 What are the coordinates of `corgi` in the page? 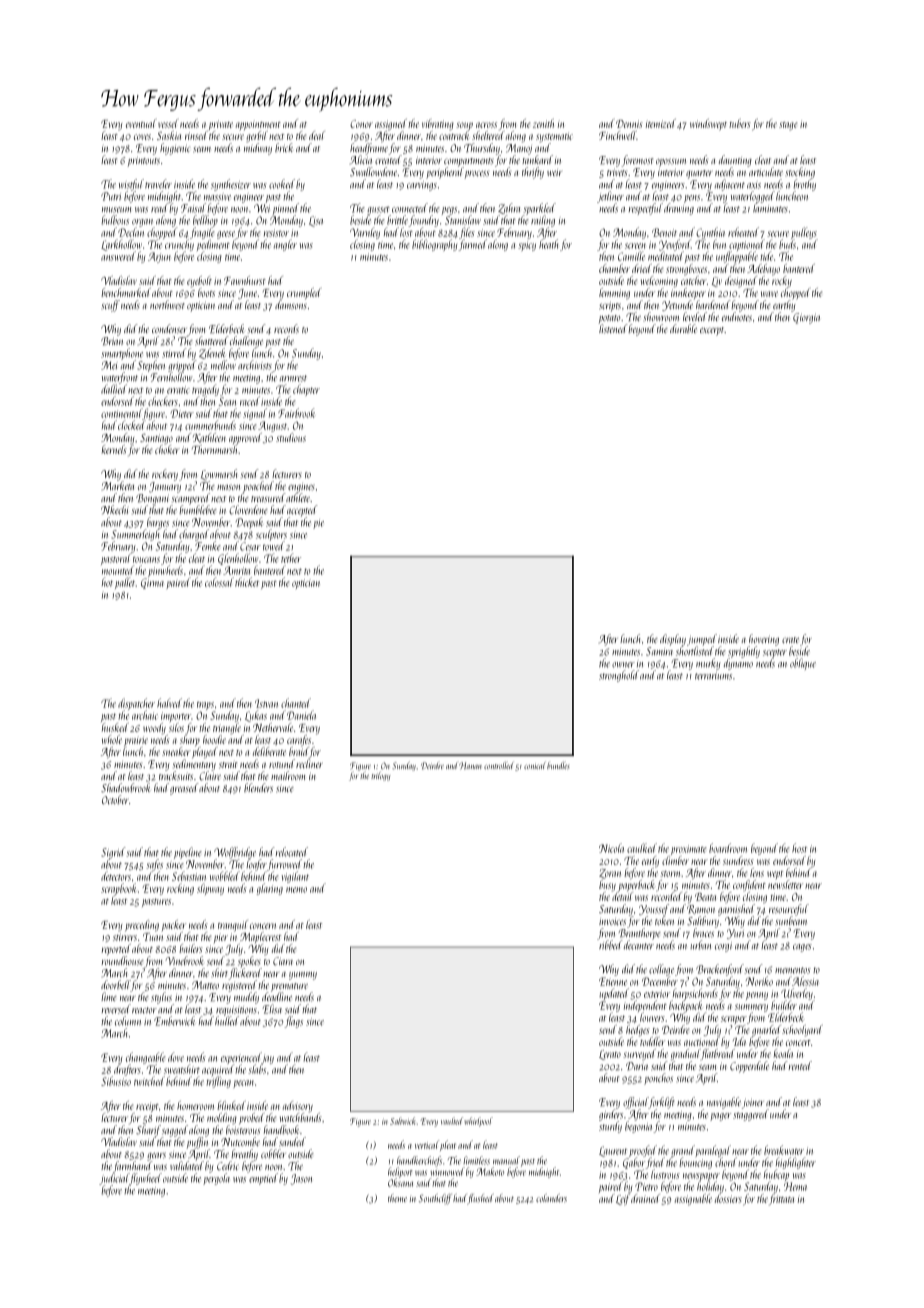 It's located at (723, 947).
